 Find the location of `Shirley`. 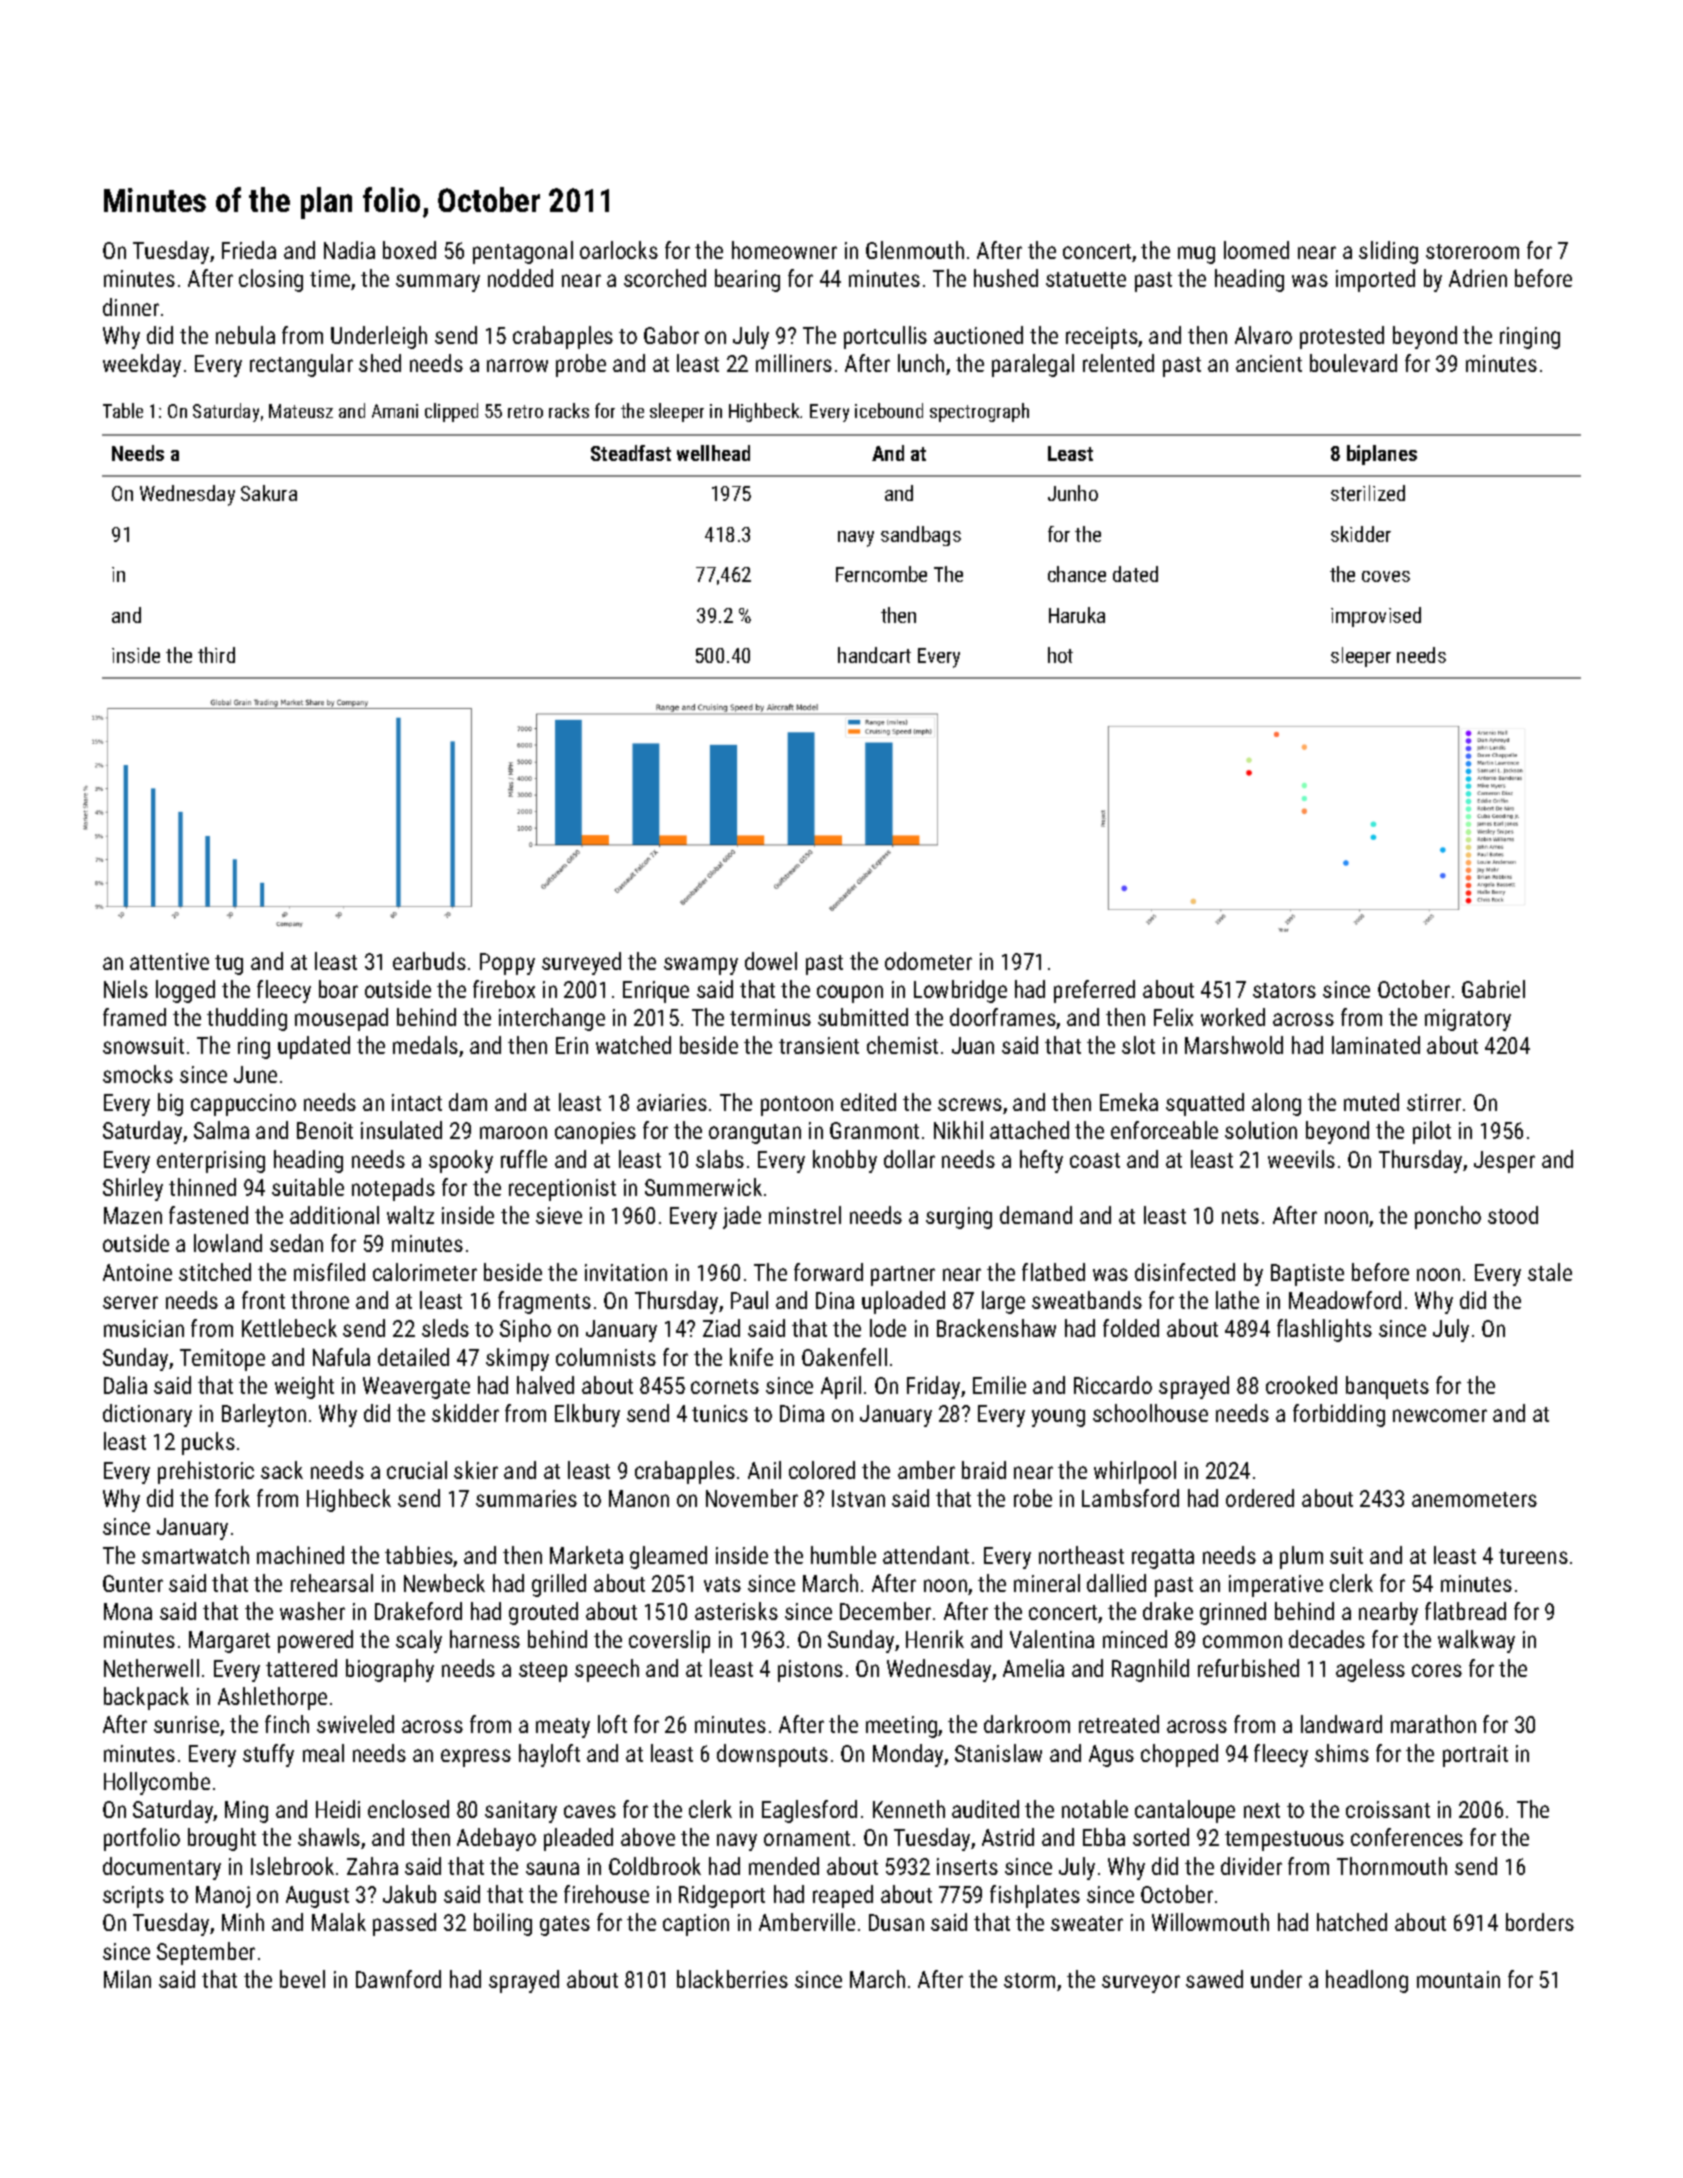

Shirley is located at coordinates (133, 1189).
